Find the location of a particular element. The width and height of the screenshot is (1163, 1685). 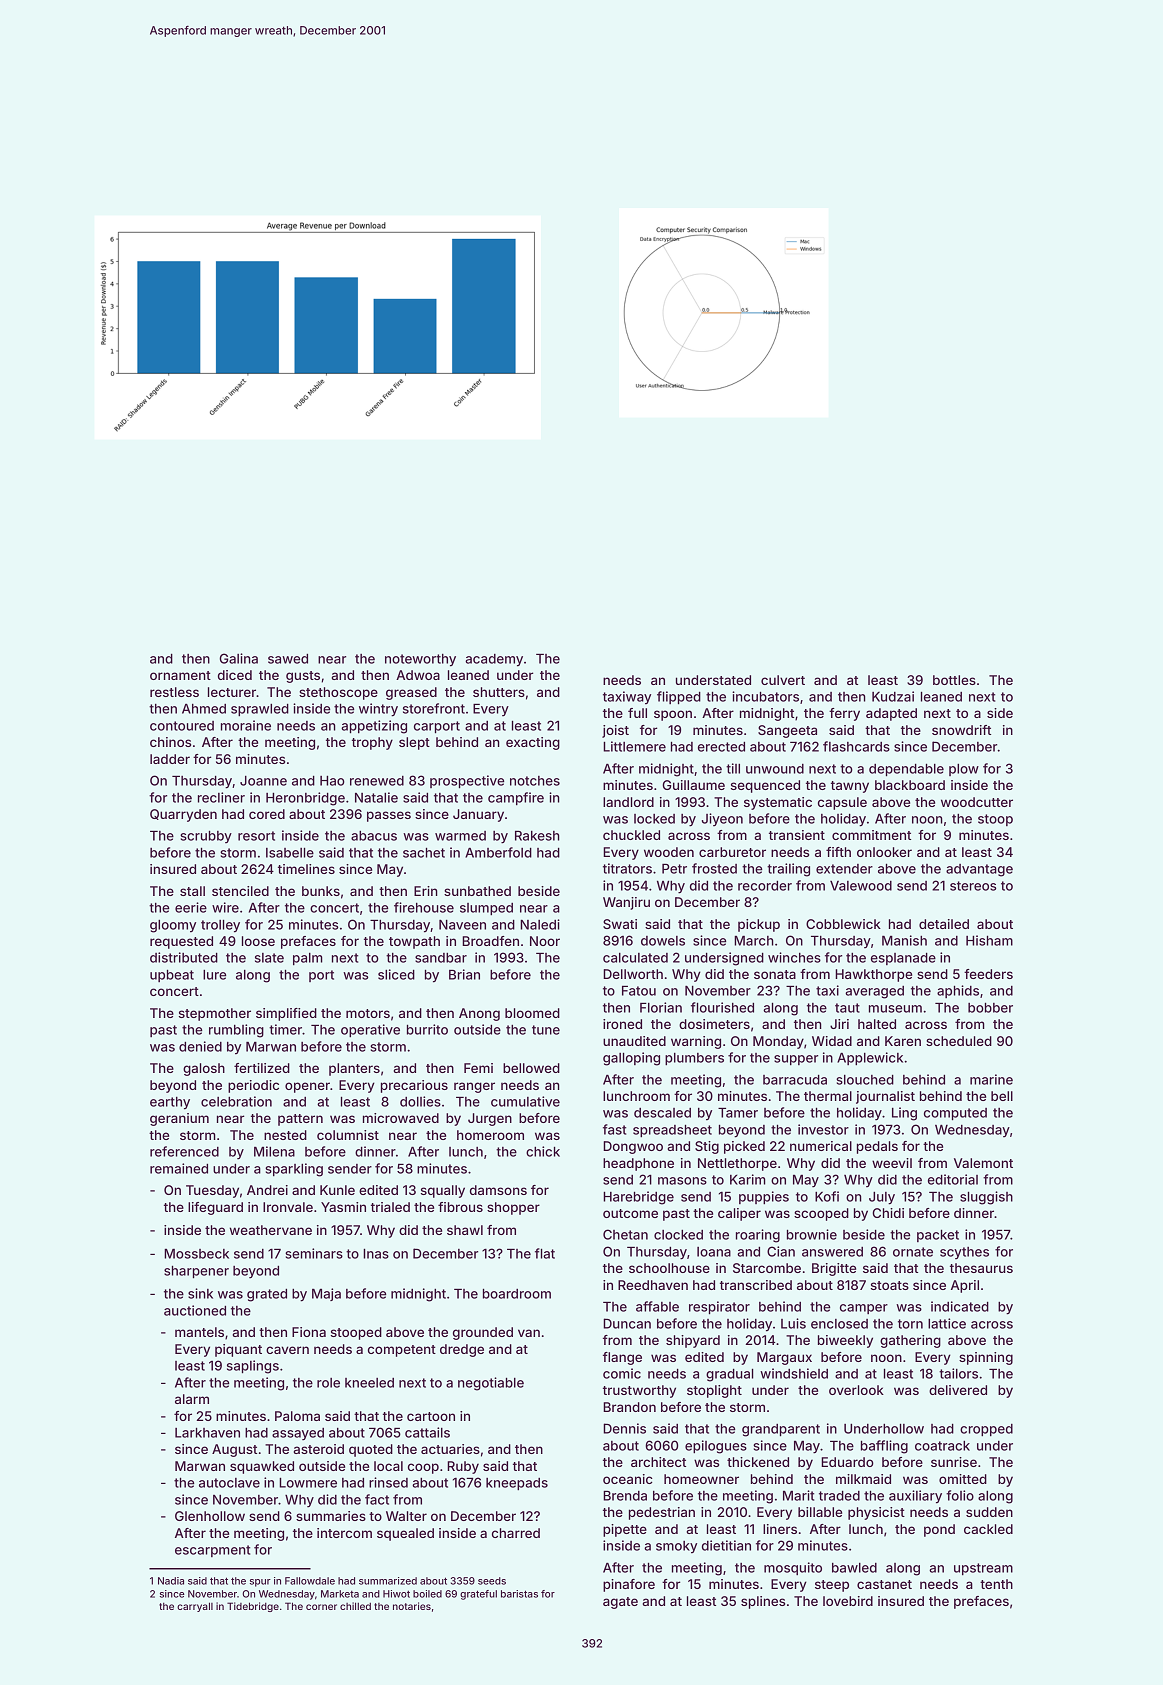

flashcards is located at coordinates (856, 746).
